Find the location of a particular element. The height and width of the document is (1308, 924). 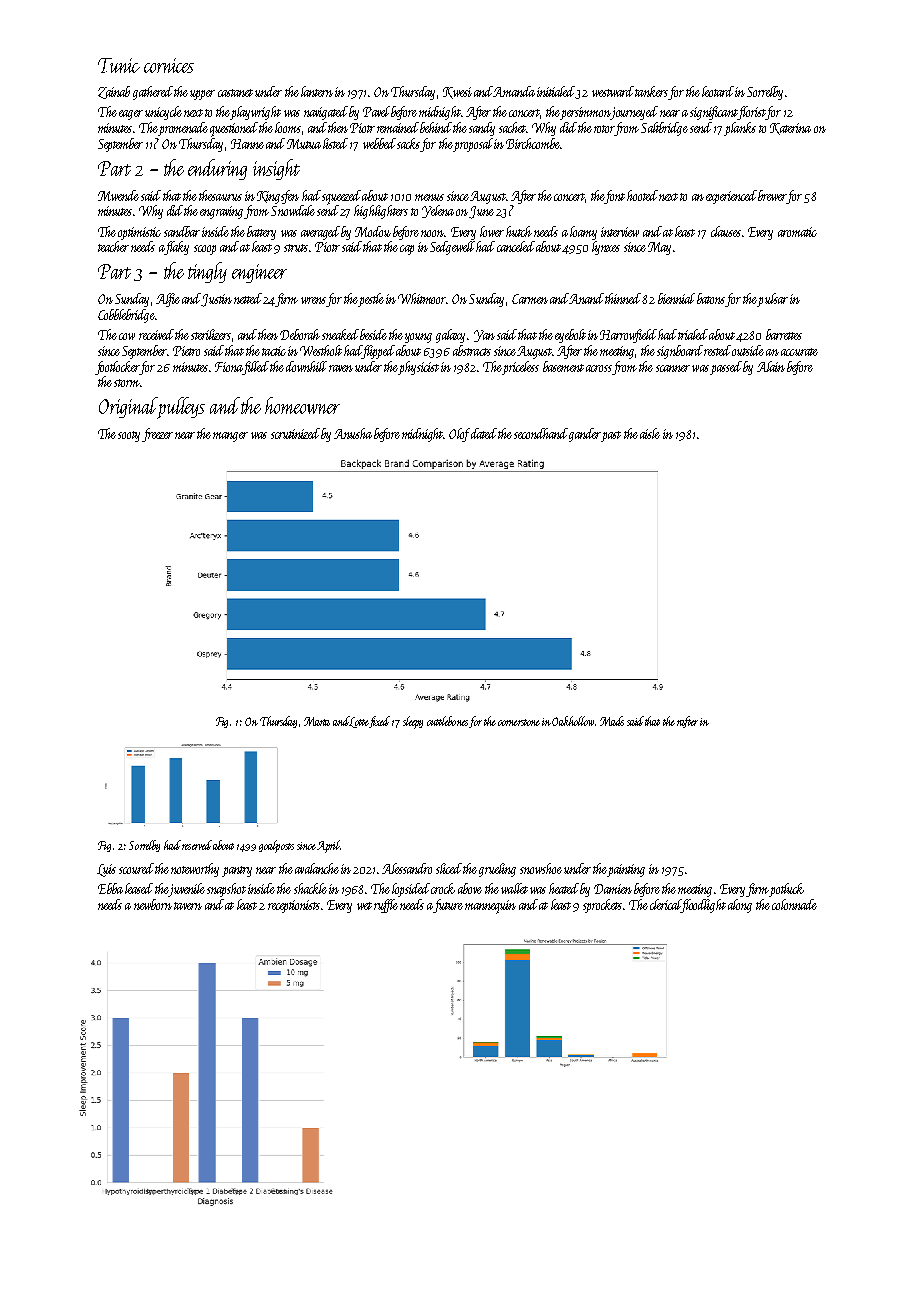

Tunic is located at coordinates (119, 65).
